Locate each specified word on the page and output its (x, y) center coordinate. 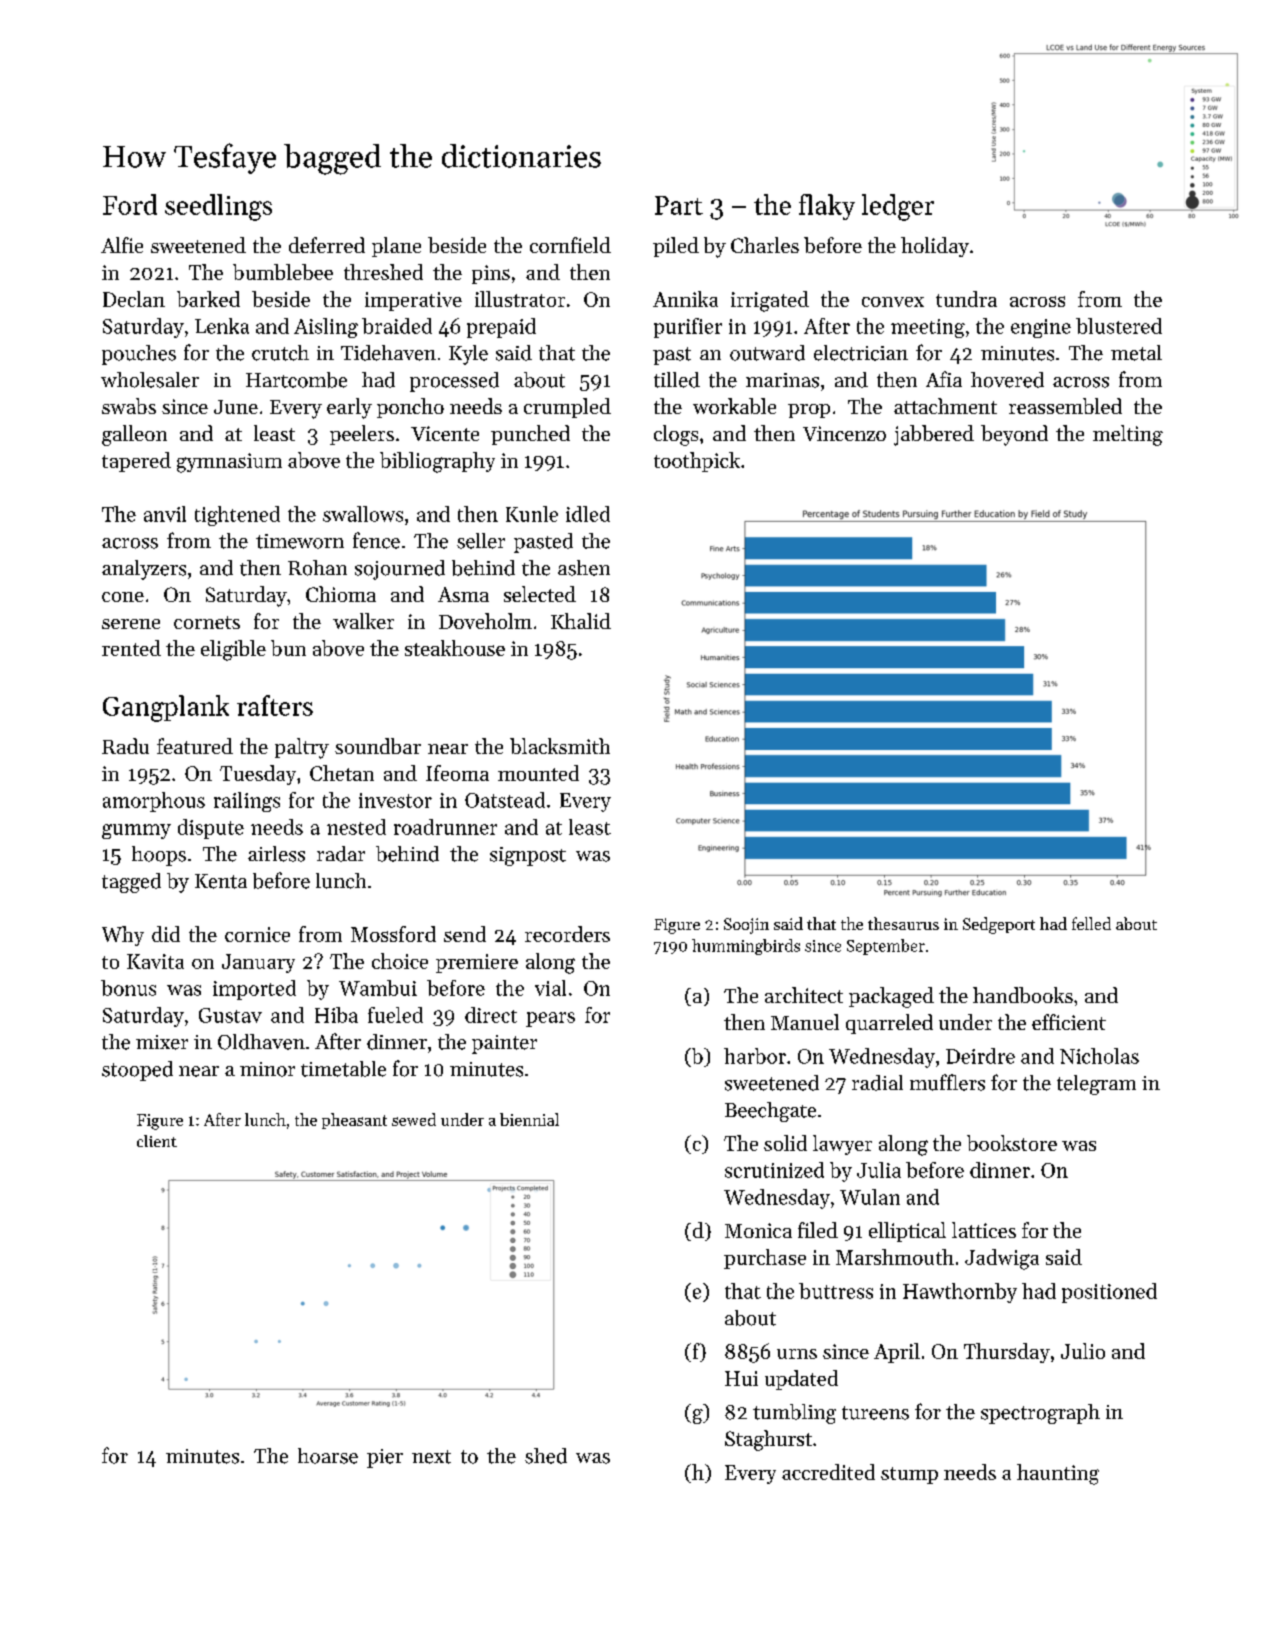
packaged (891, 997)
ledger (898, 207)
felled (1091, 923)
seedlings (218, 207)
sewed (414, 1119)
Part (679, 205)
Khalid (581, 621)
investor (395, 800)
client (157, 1141)
